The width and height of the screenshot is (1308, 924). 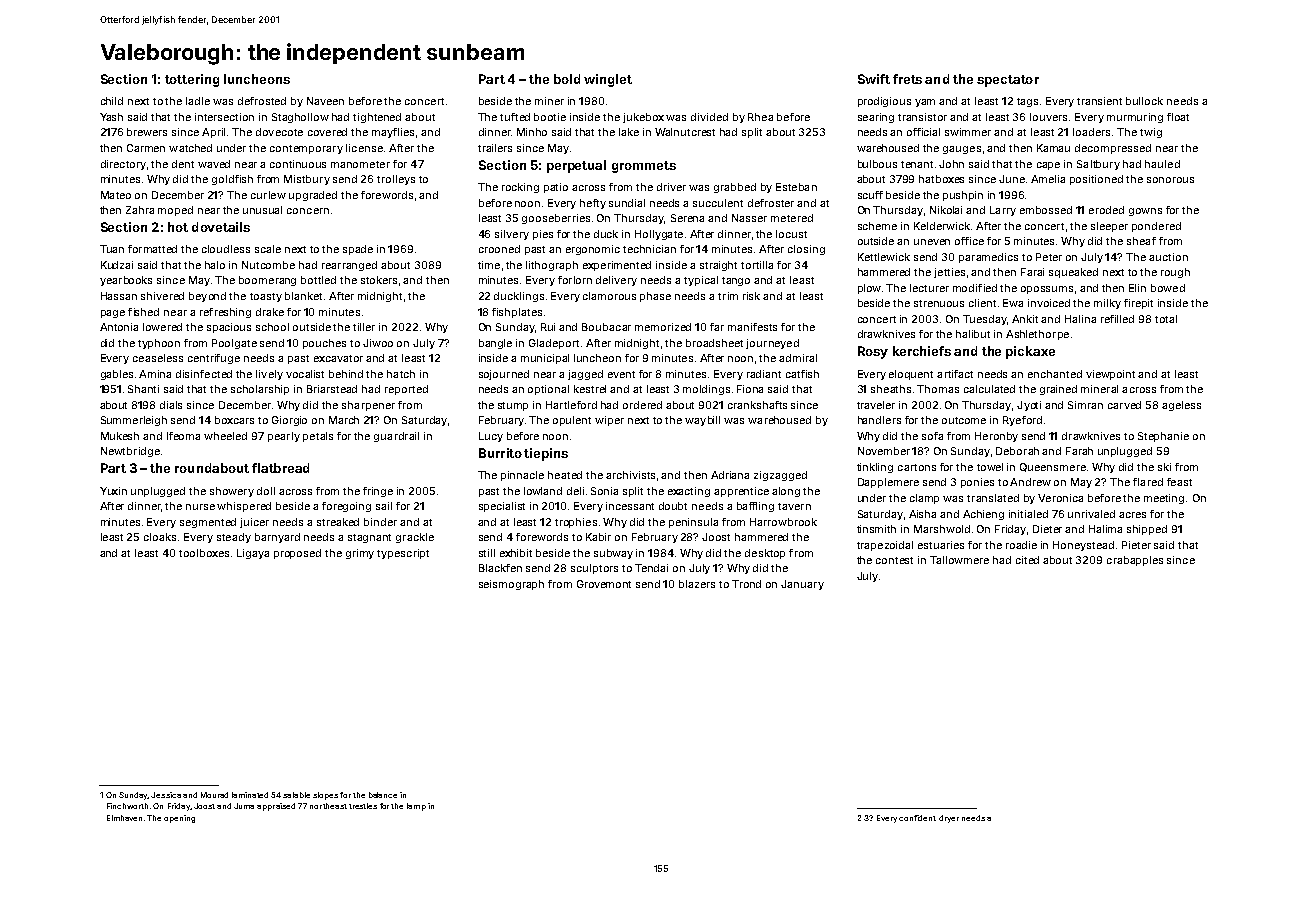 What do you see at coordinates (204, 553) in the screenshot?
I see `toolboxes` at bounding box center [204, 553].
